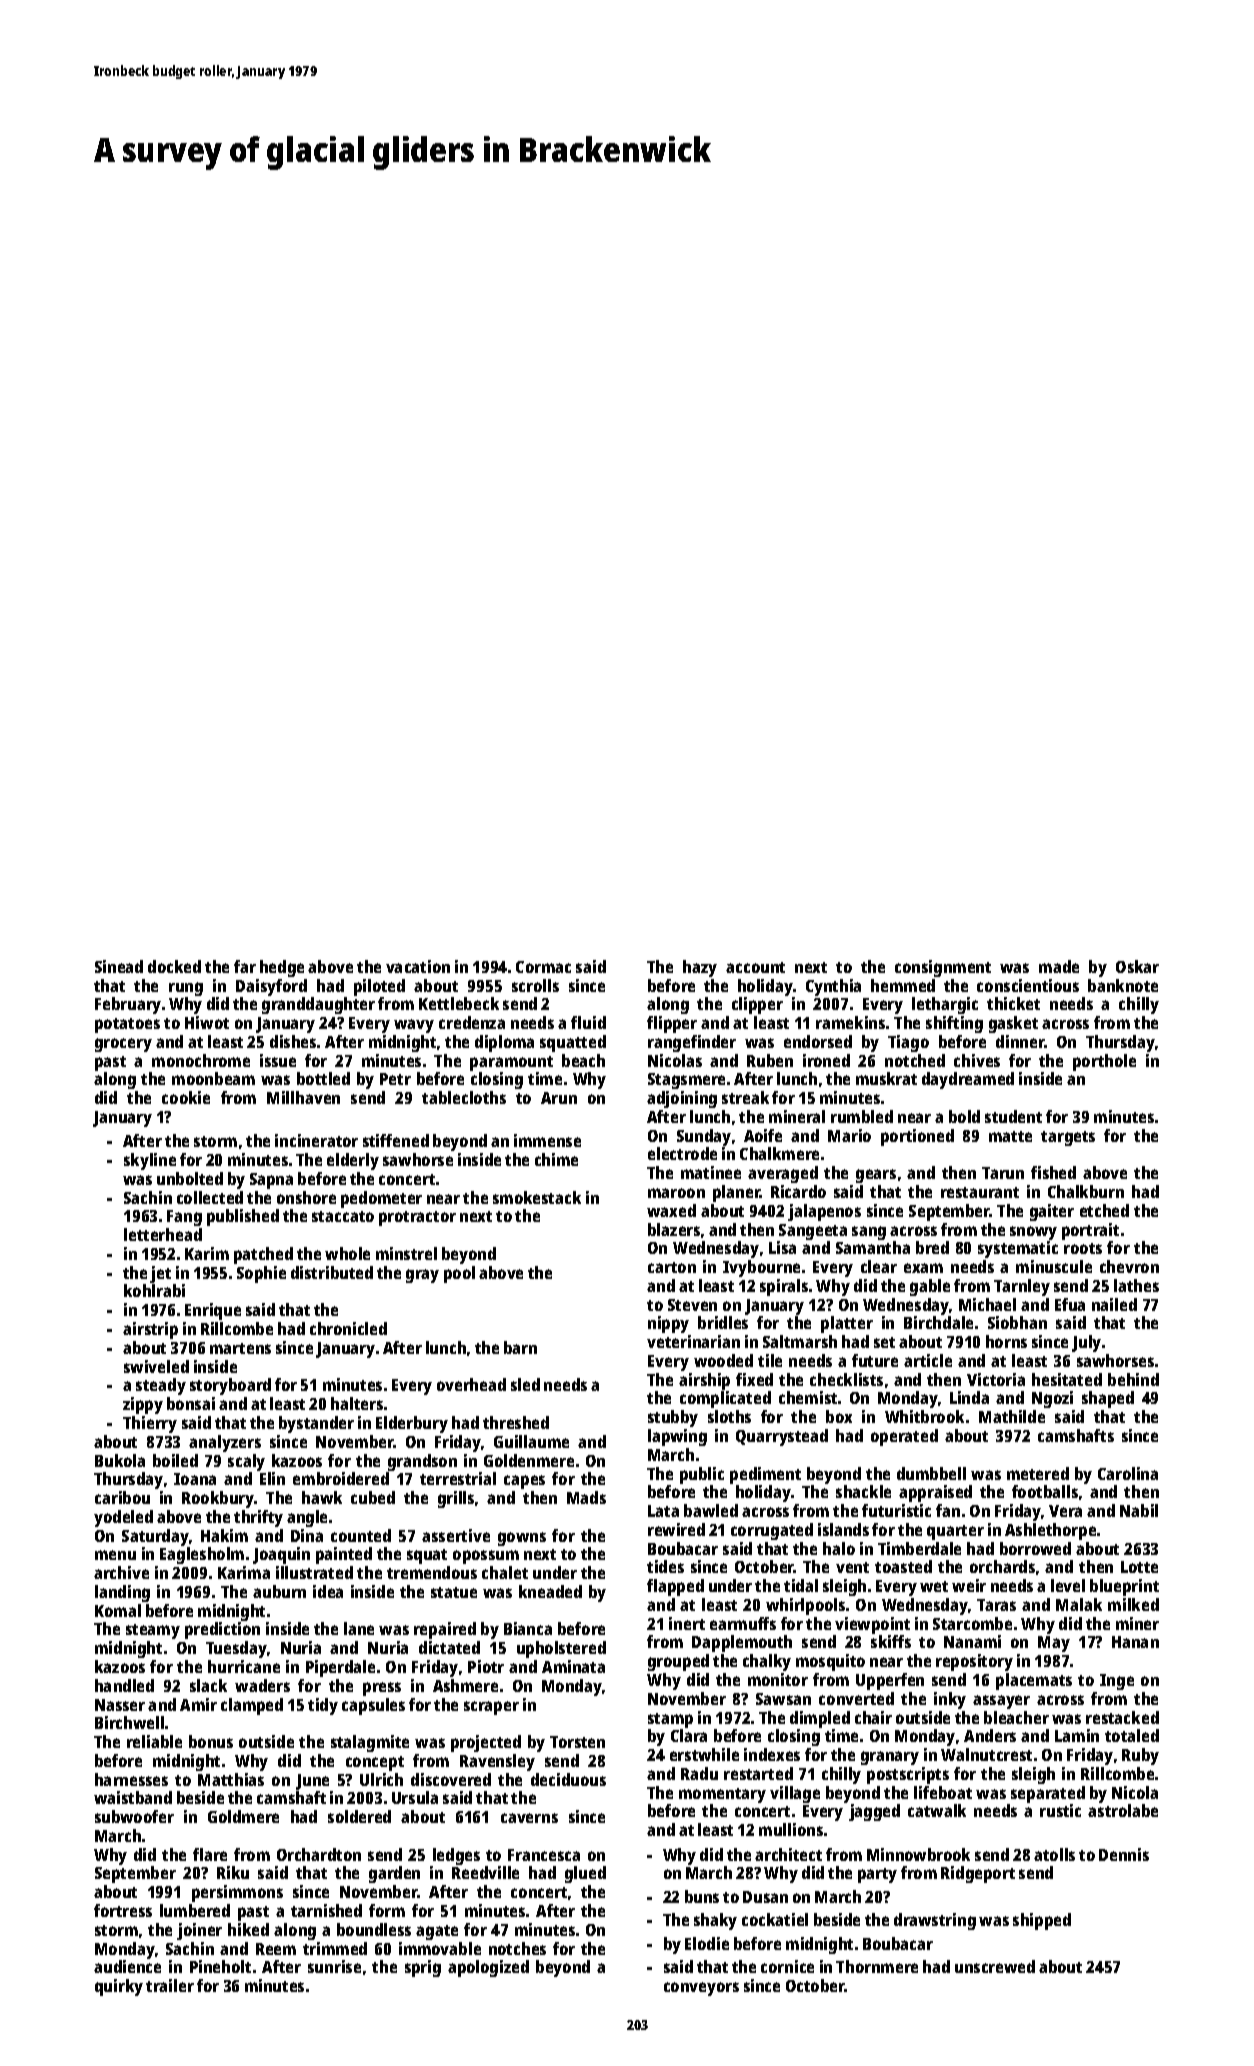  Describe the element at coordinates (682, 1153) in the screenshot. I see `electrode` at that location.
